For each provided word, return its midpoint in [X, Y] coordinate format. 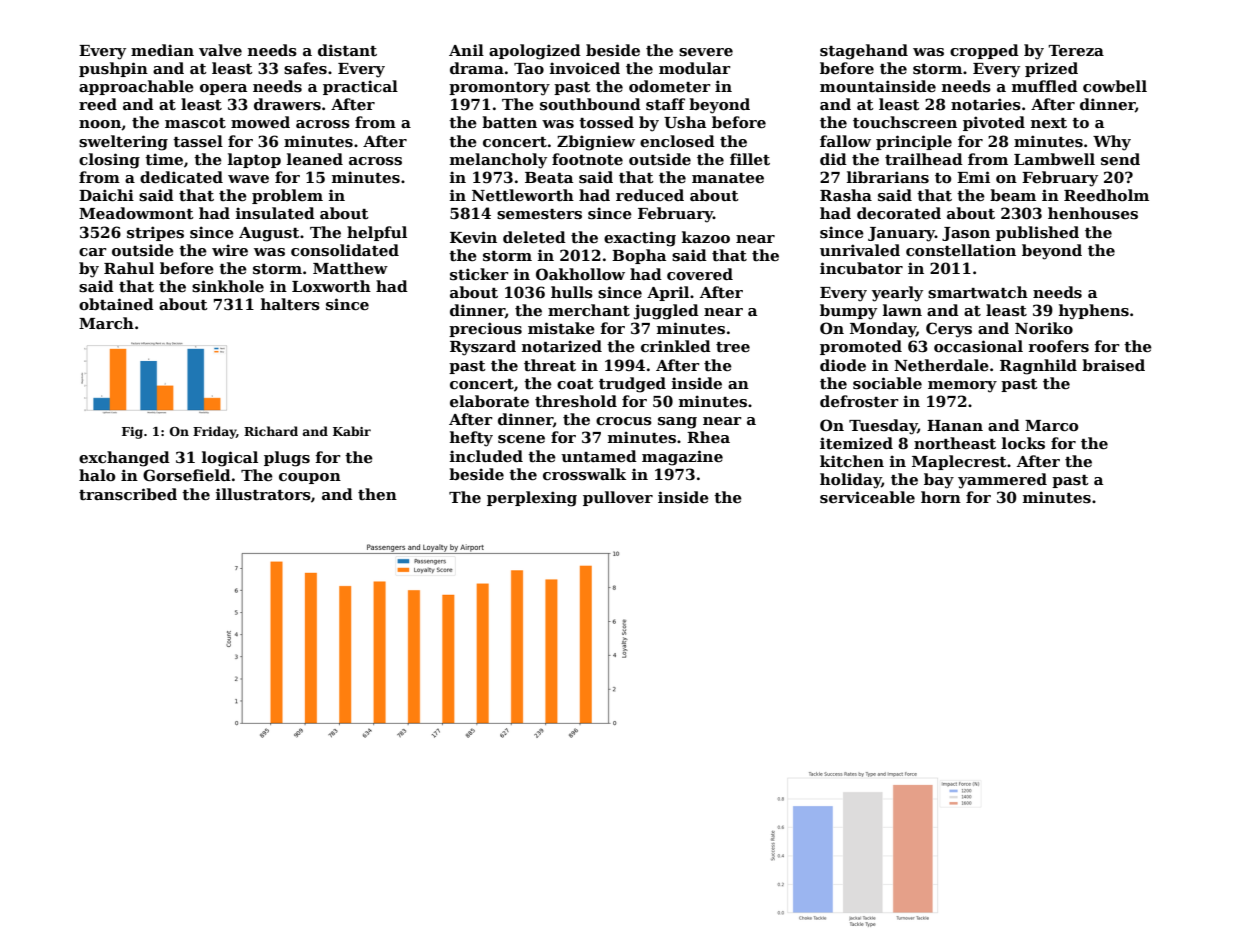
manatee [728, 178]
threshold [576, 401]
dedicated [181, 177]
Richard [271, 431]
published [1037, 233]
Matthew [350, 268]
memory [962, 387]
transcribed [128, 494]
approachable [136, 87]
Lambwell [1054, 159]
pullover [618, 498]
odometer [670, 86]
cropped [984, 51]
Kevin [473, 237]
